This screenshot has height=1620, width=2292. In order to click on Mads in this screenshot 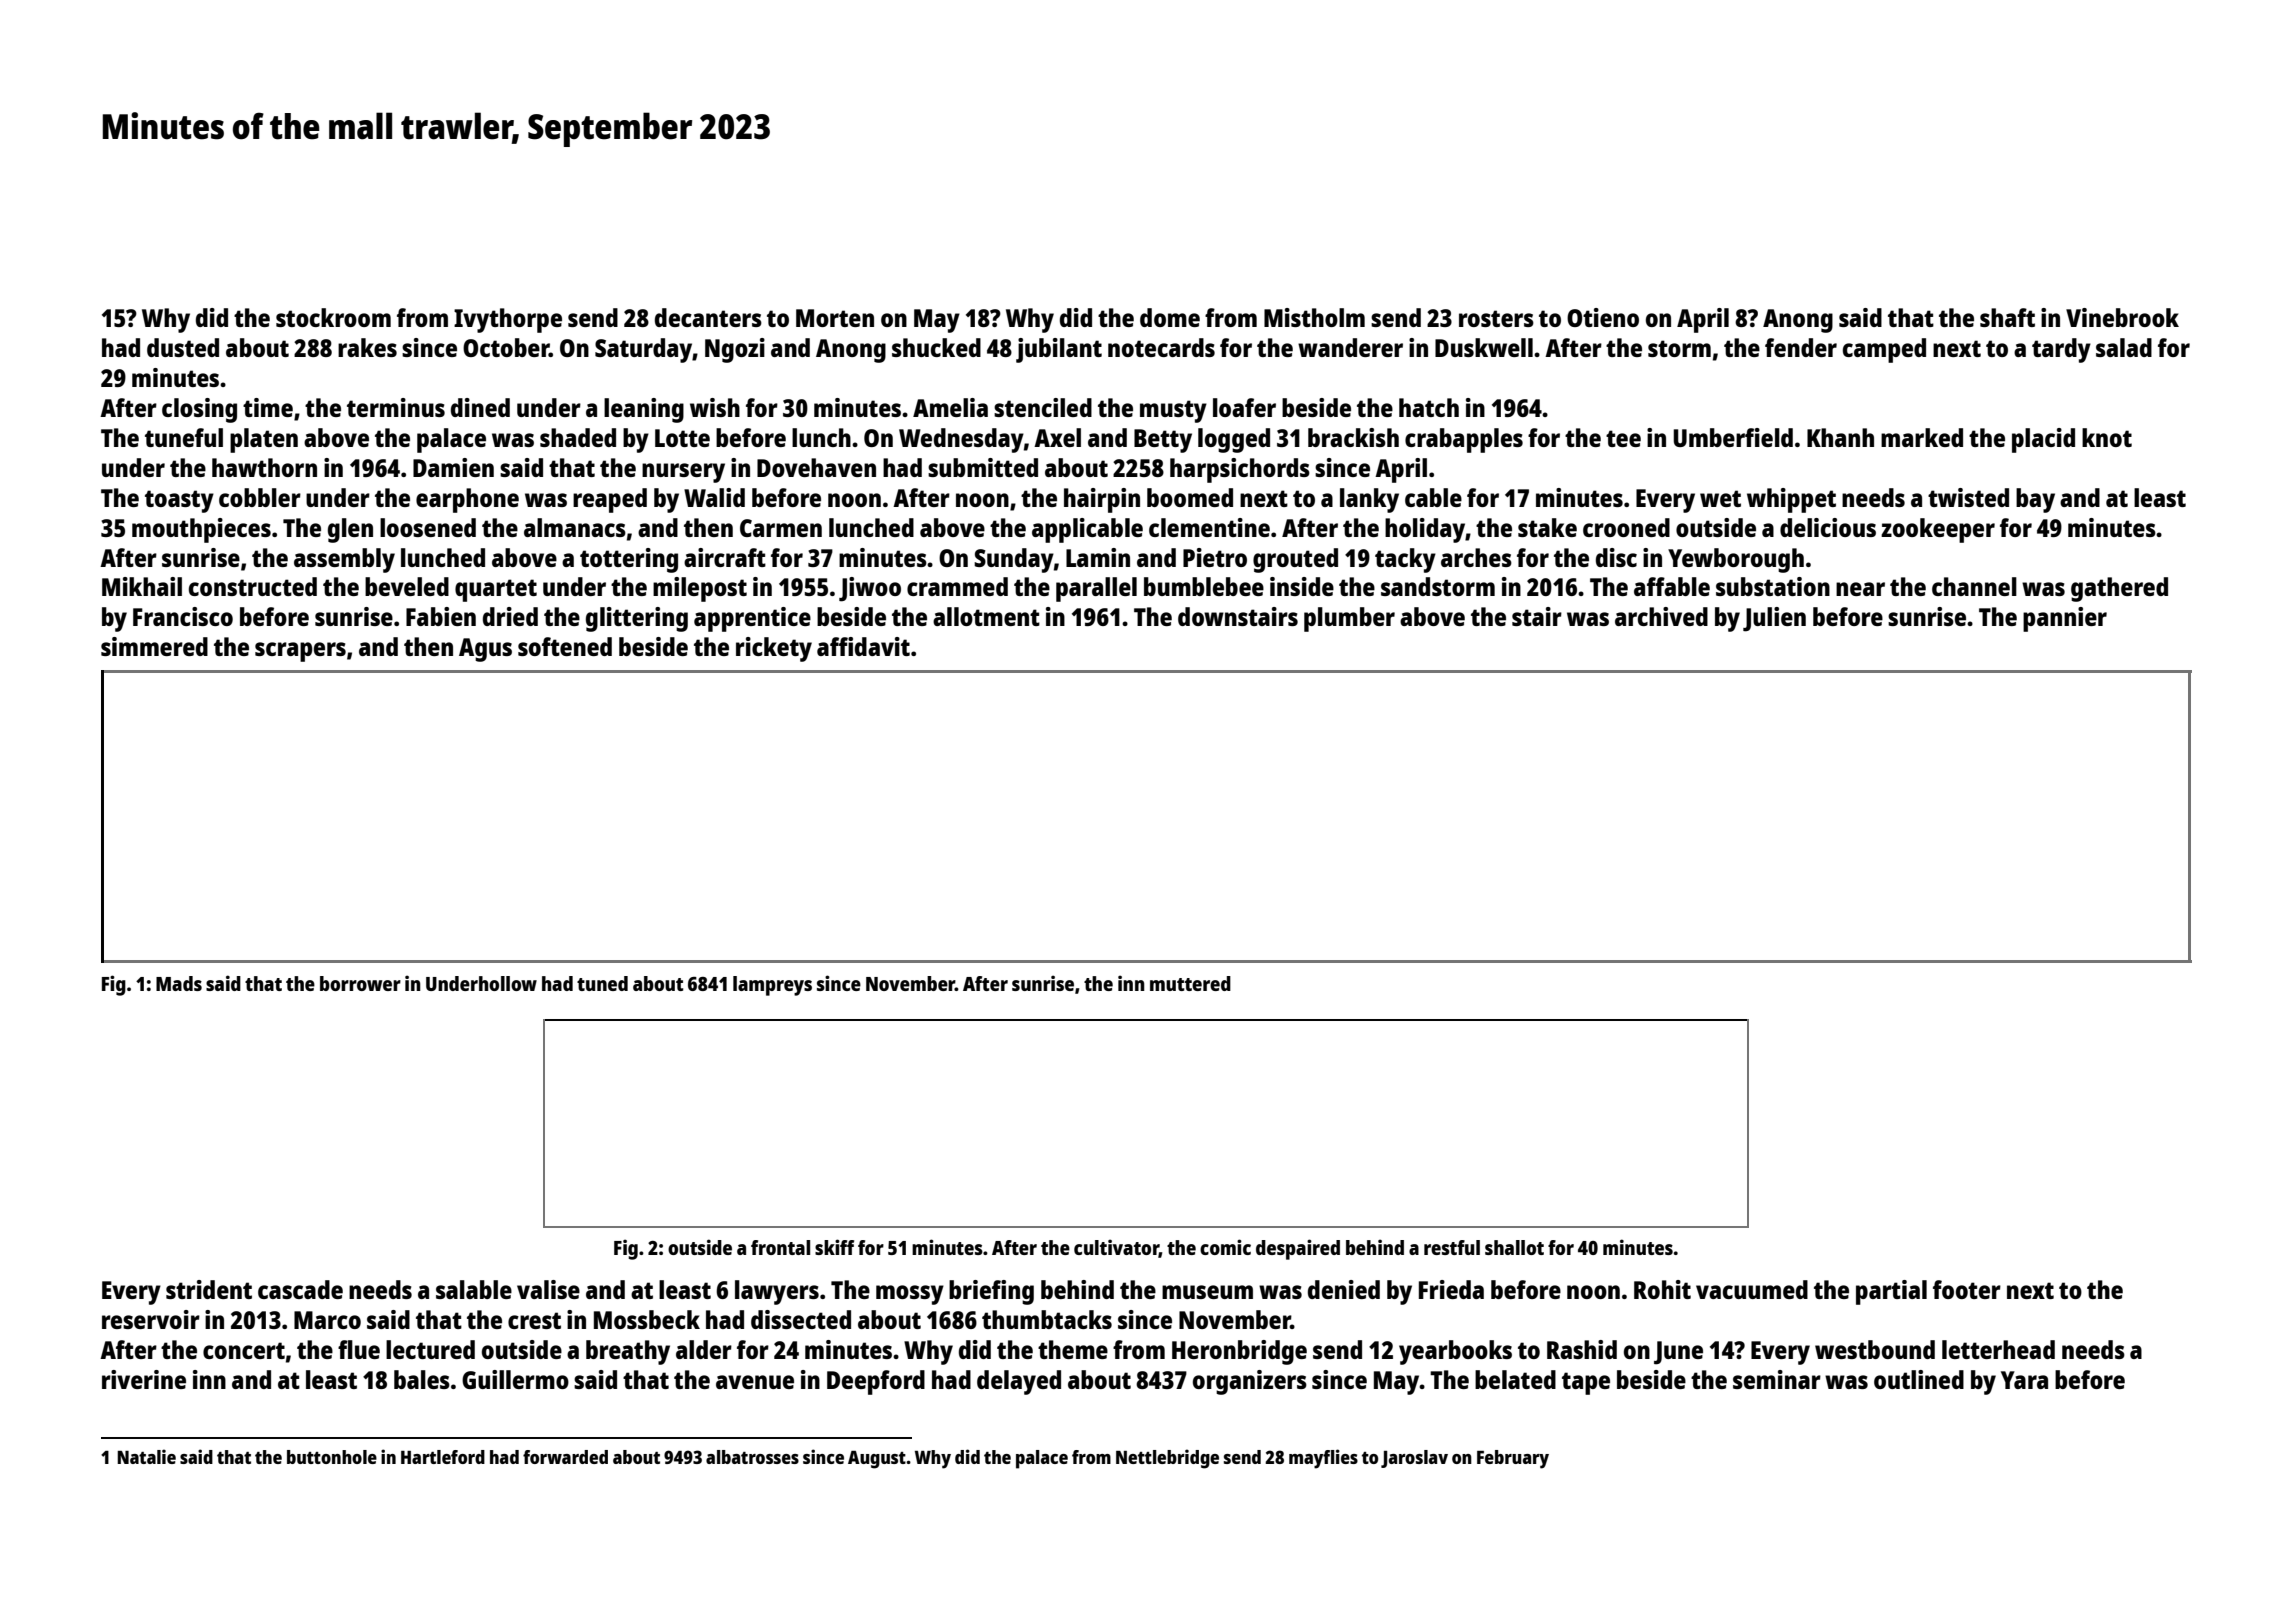, I will do `click(179, 983)`.
